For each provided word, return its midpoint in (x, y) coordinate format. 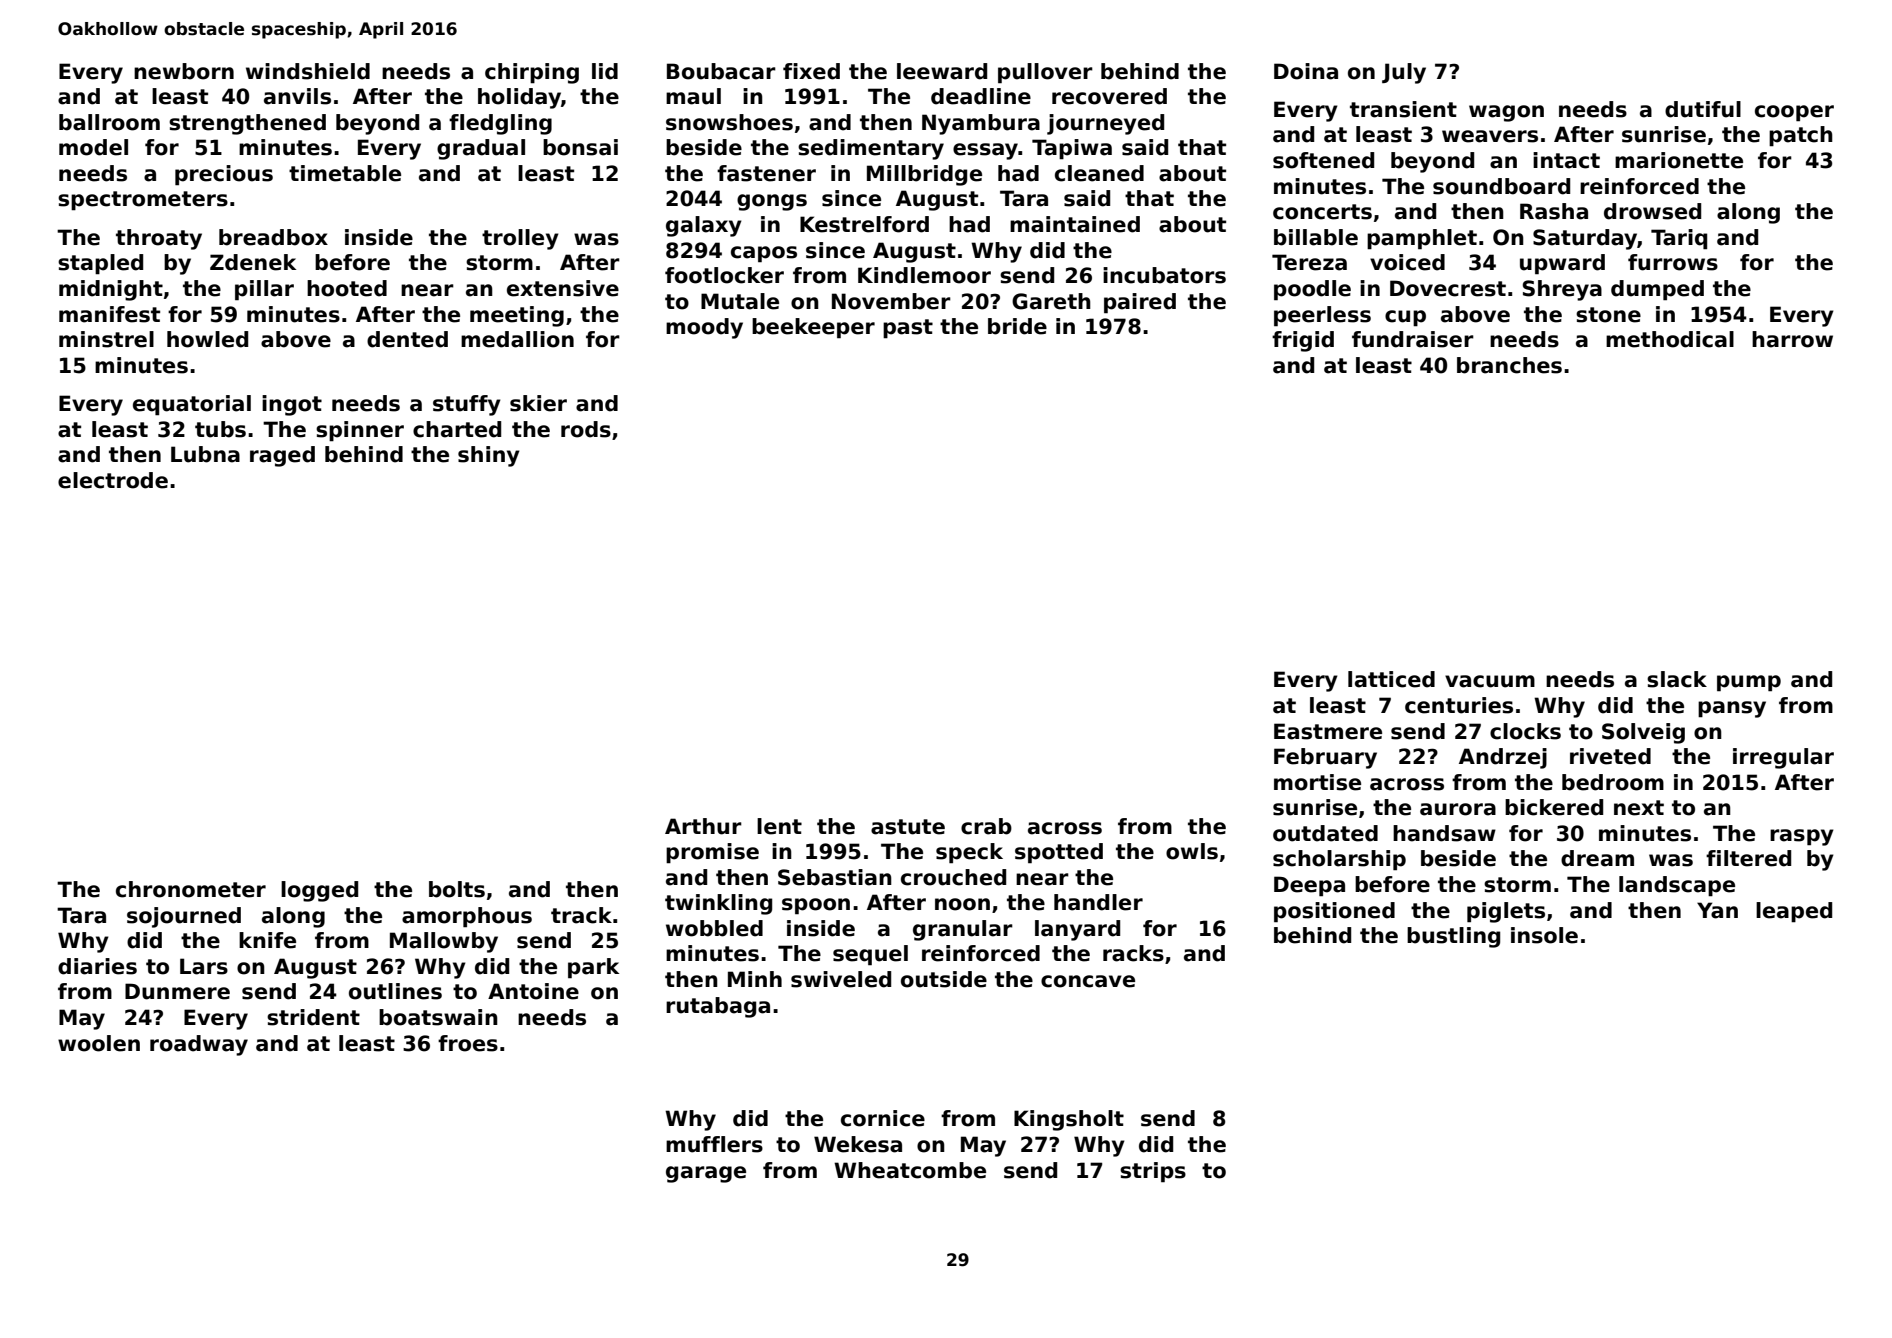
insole (1544, 935)
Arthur (703, 826)
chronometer (191, 889)
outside (944, 979)
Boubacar (721, 71)
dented (407, 339)
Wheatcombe (910, 1170)
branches (1509, 365)
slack (1677, 679)
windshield (308, 71)
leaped (1794, 912)
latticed (1391, 679)
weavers (1490, 136)
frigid (1303, 341)
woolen (99, 1043)
